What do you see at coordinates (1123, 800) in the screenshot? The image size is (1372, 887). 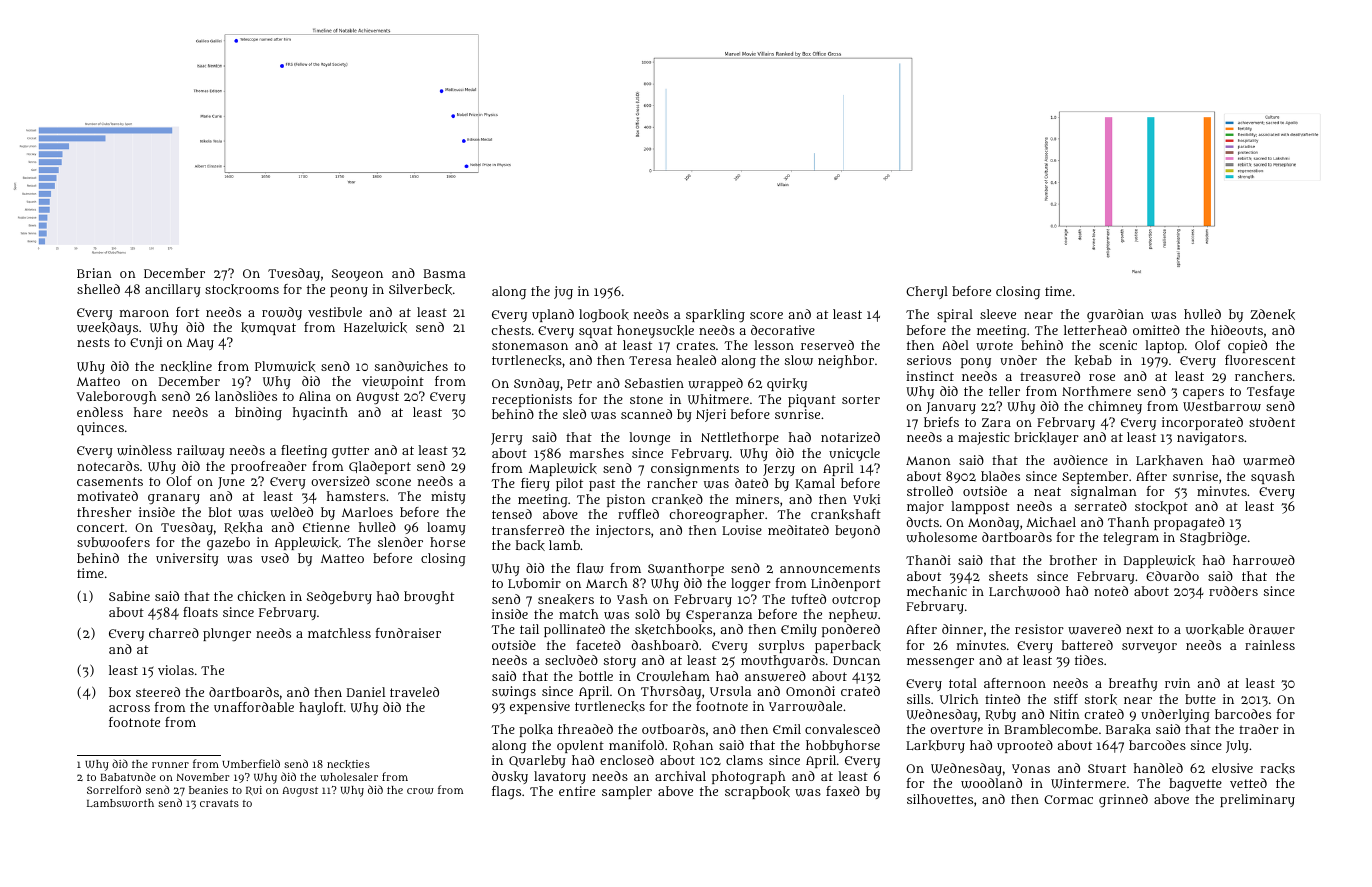 I see `grinned` at bounding box center [1123, 800].
